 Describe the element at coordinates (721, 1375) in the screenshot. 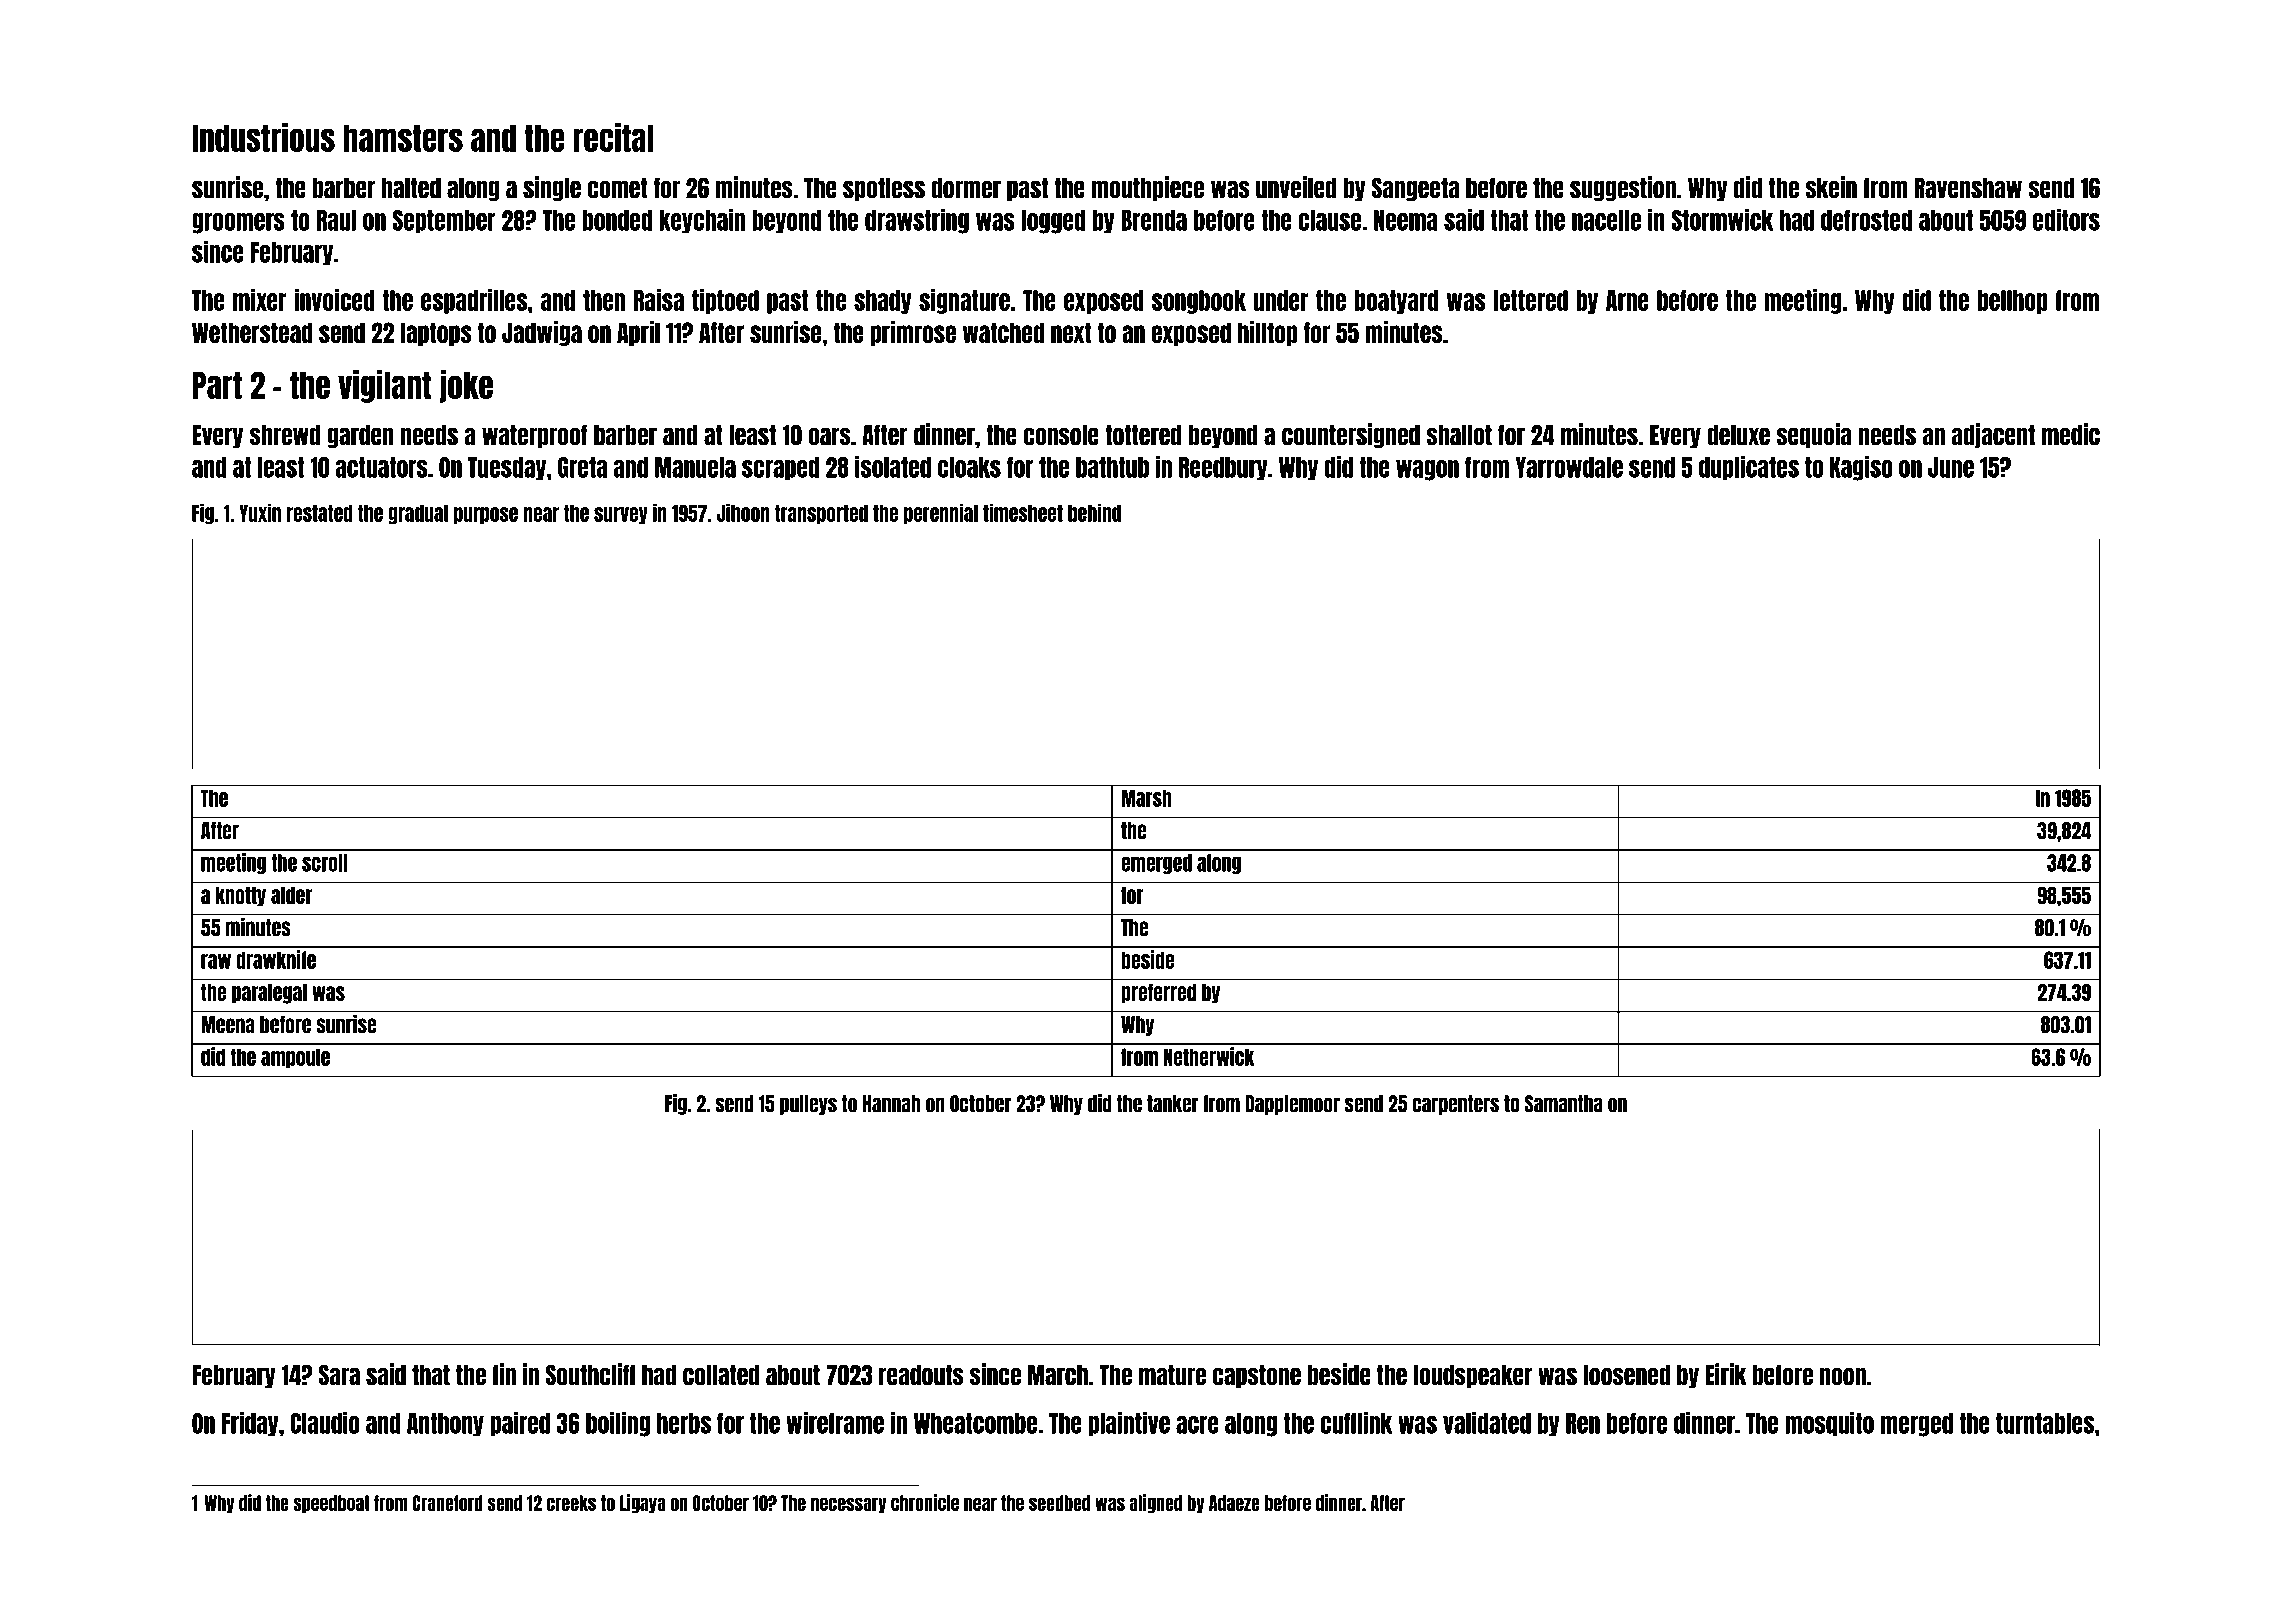

I see `collated` at that location.
